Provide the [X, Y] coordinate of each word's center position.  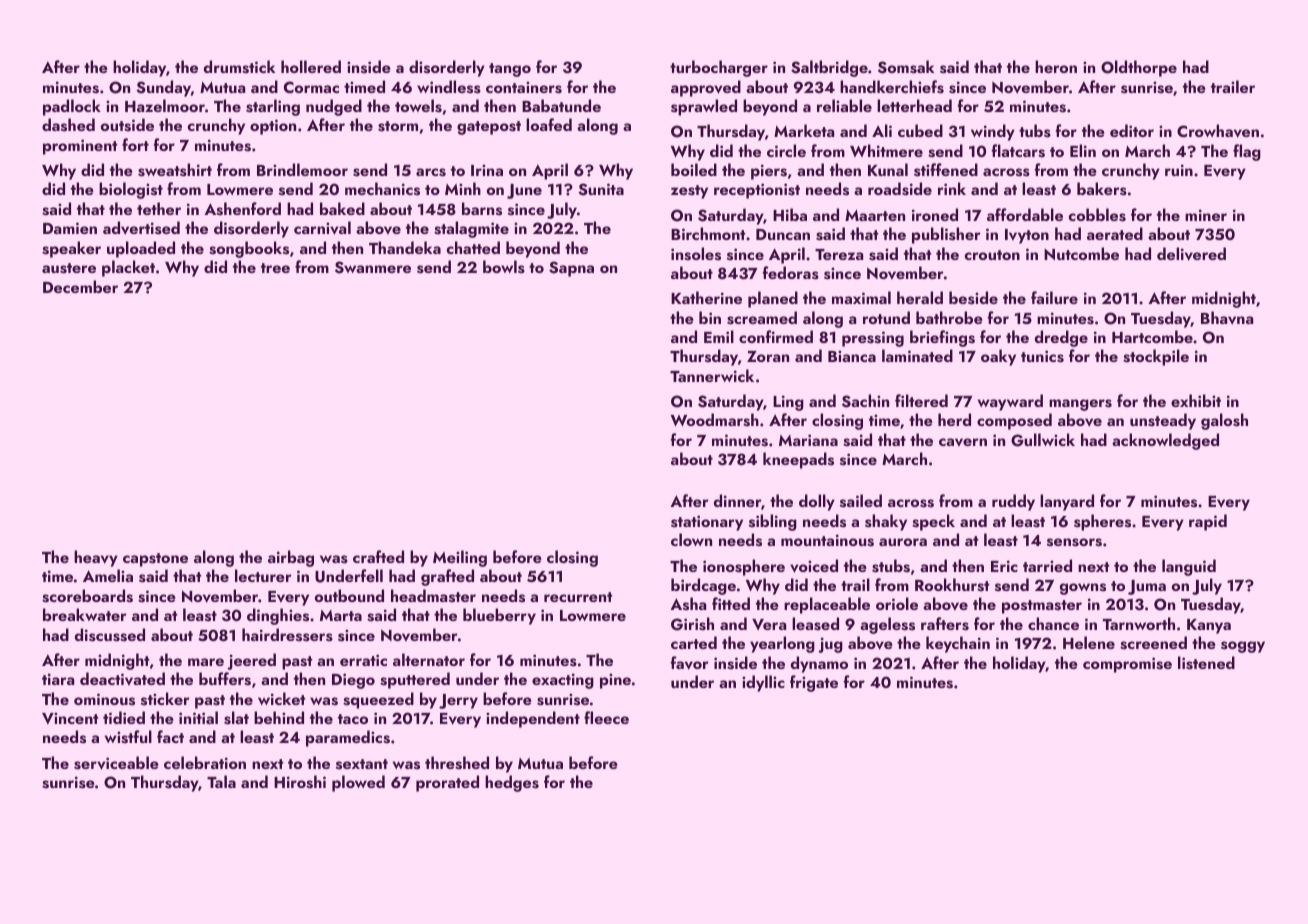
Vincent [70, 718]
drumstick [239, 67]
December [80, 286]
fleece [606, 717]
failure [1054, 297]
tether [159, 208]
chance [1053, 623]
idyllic [763, 683]
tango [510, 70]
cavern [963, 442]
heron [1056, 66]
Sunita [601, 189]
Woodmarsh [715, 420]
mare [206, 662]
